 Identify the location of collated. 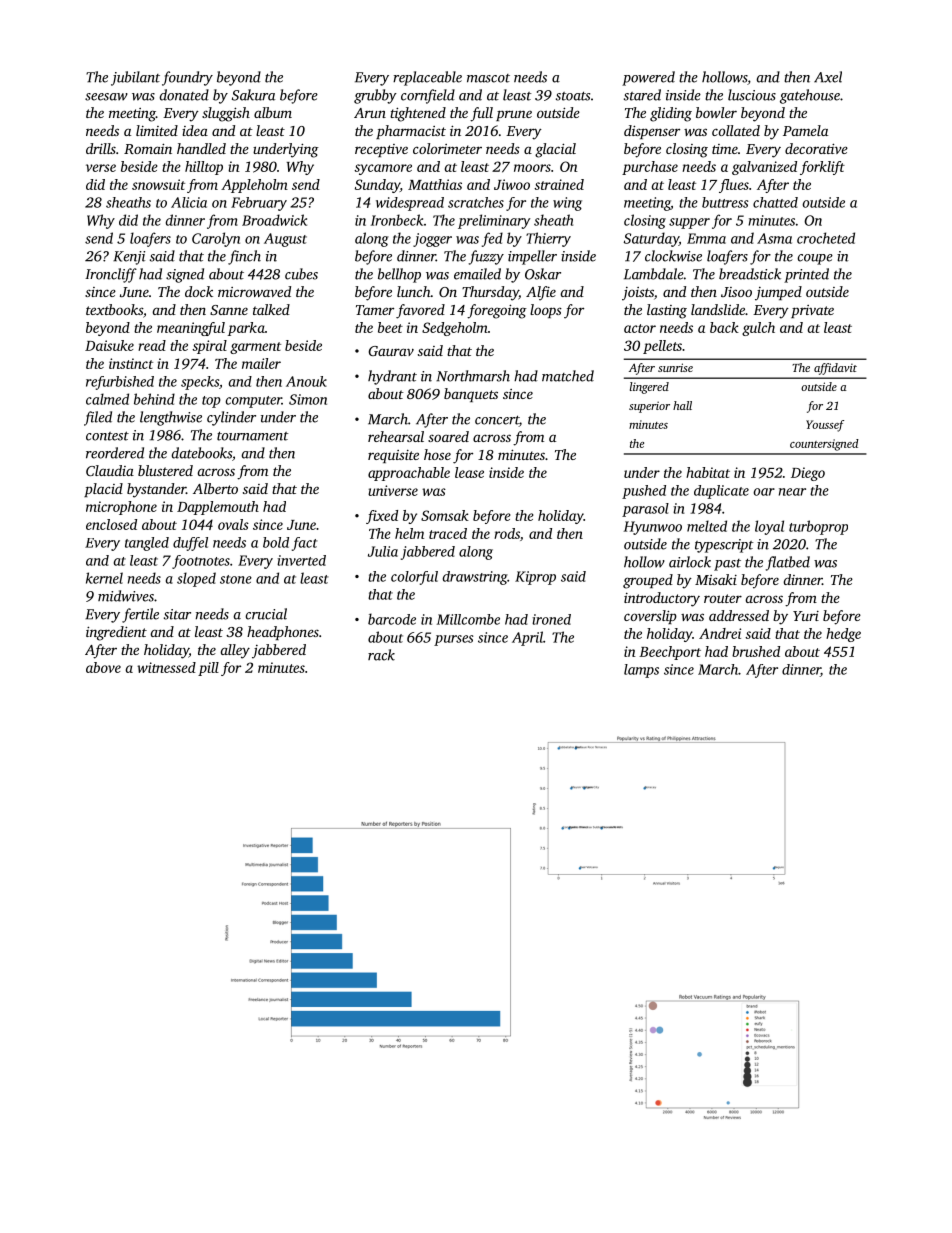
(736, 130).
